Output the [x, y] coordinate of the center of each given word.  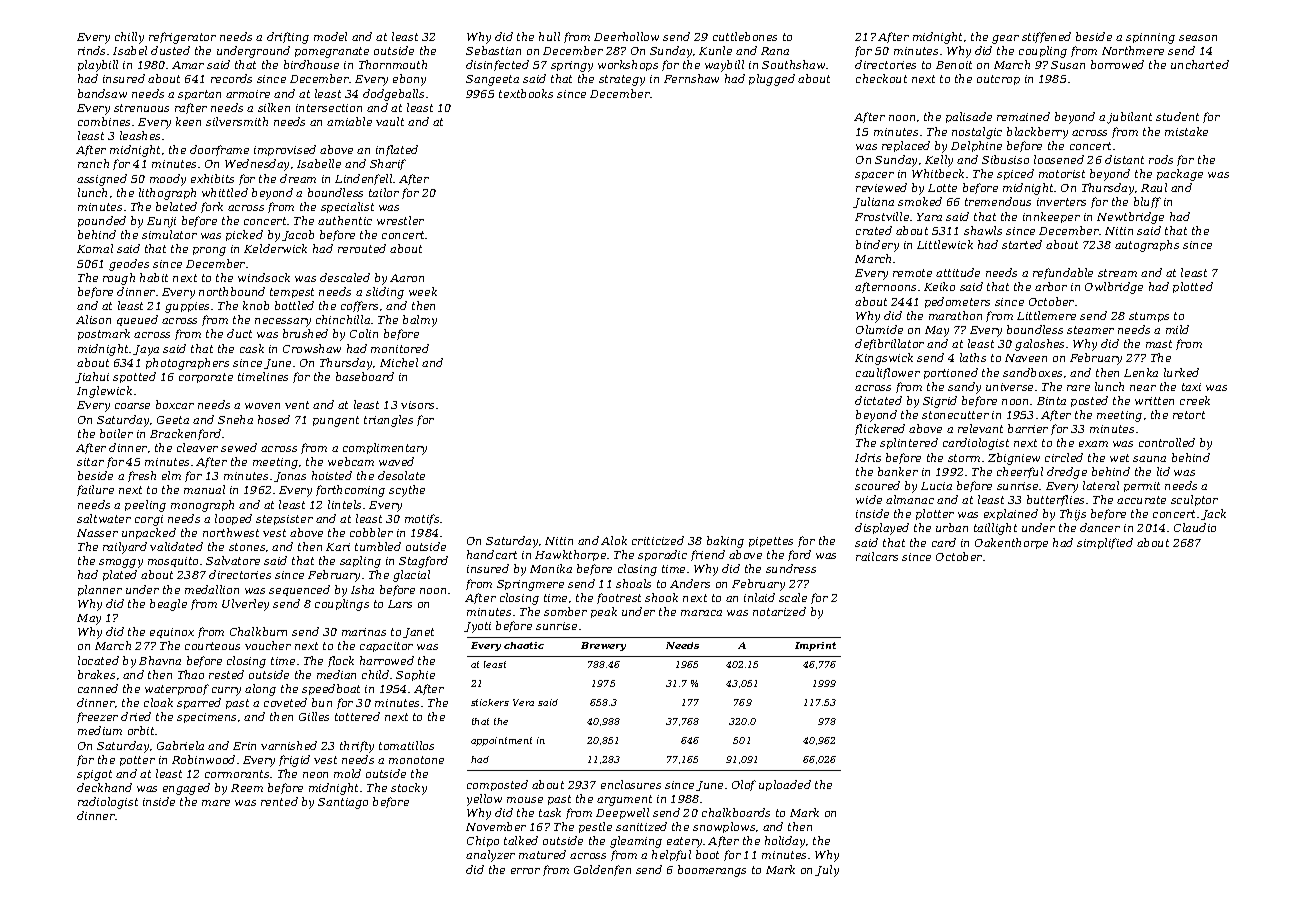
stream [1117, 273]
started [1022, 244]
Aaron [407, 278]
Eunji [161, 222]
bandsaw [102, 93]
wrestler [400, 220]
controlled [1167, 442]
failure [95, 490]
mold [347, 773]
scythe [407, 491]
